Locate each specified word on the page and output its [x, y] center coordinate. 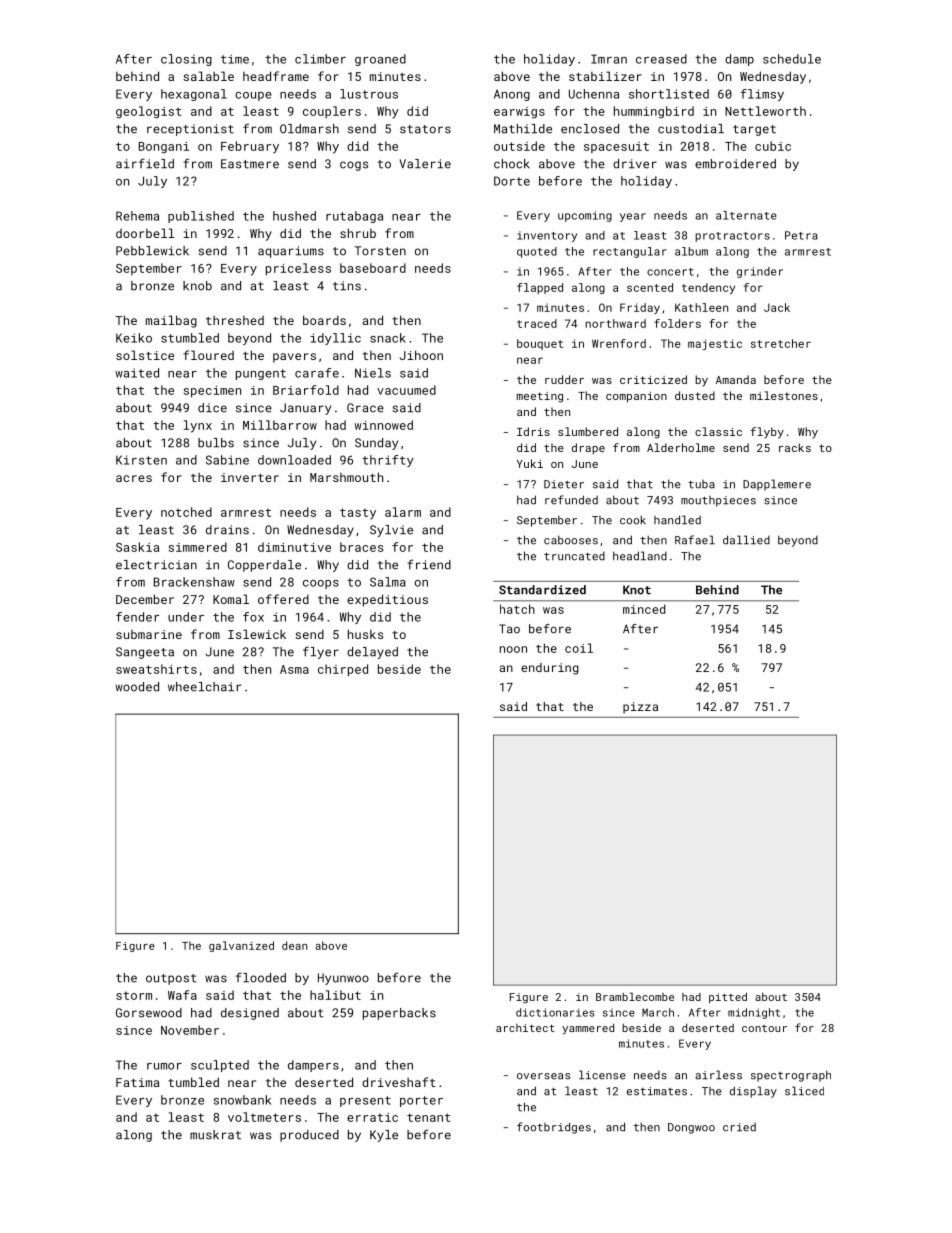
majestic [715, 344]
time [235, 59]
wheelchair [204, 687]
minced [644, 609]
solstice [145, 355]
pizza [640, 708]
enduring [550, 669]
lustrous [369, 94]
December [145, 599]
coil [579, 648]
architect [525, 1028]
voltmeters [264, 1117]
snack [388, 338]
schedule [792, 59]
